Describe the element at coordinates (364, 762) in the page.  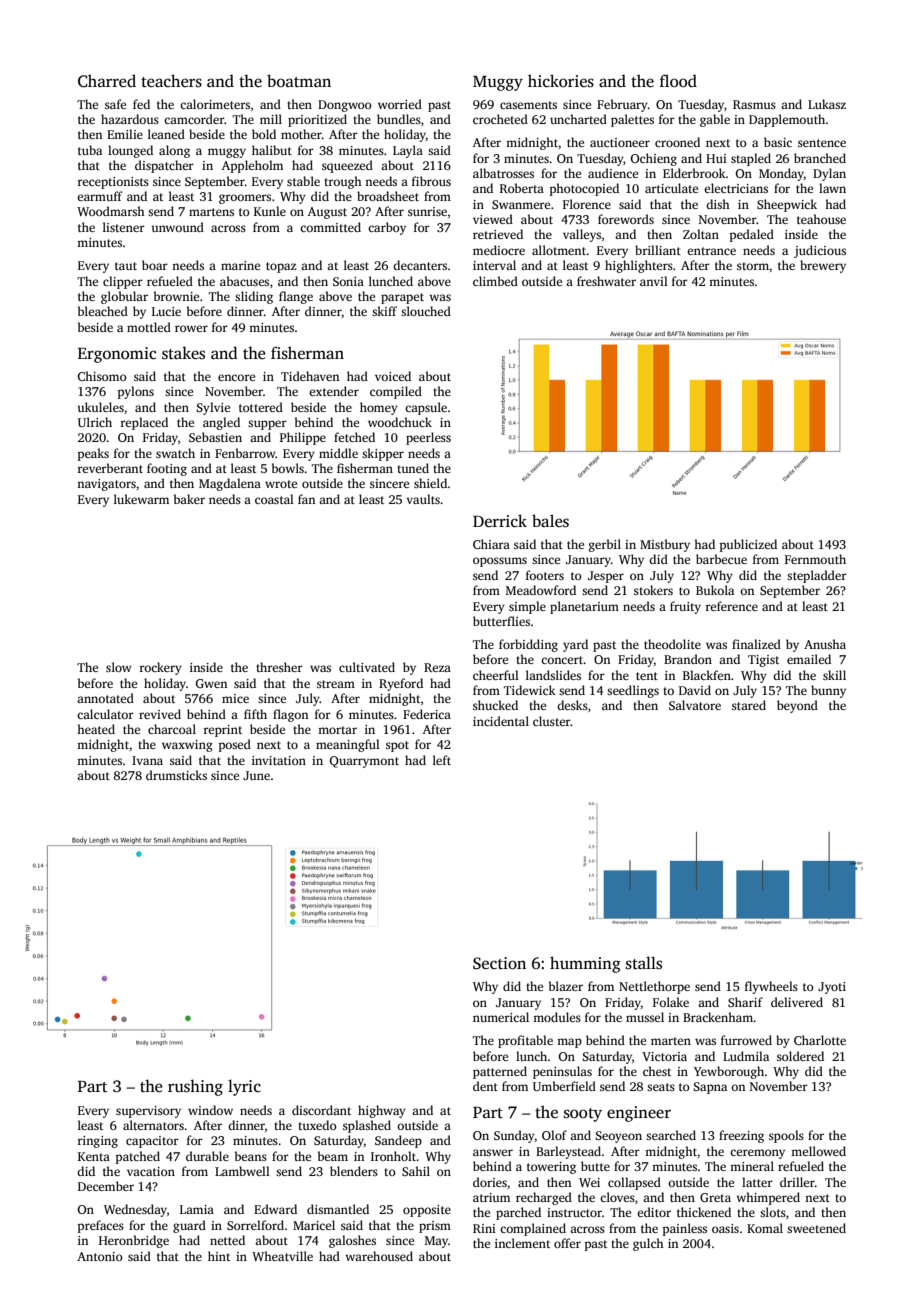
I see `Quarrymont` at that location.
